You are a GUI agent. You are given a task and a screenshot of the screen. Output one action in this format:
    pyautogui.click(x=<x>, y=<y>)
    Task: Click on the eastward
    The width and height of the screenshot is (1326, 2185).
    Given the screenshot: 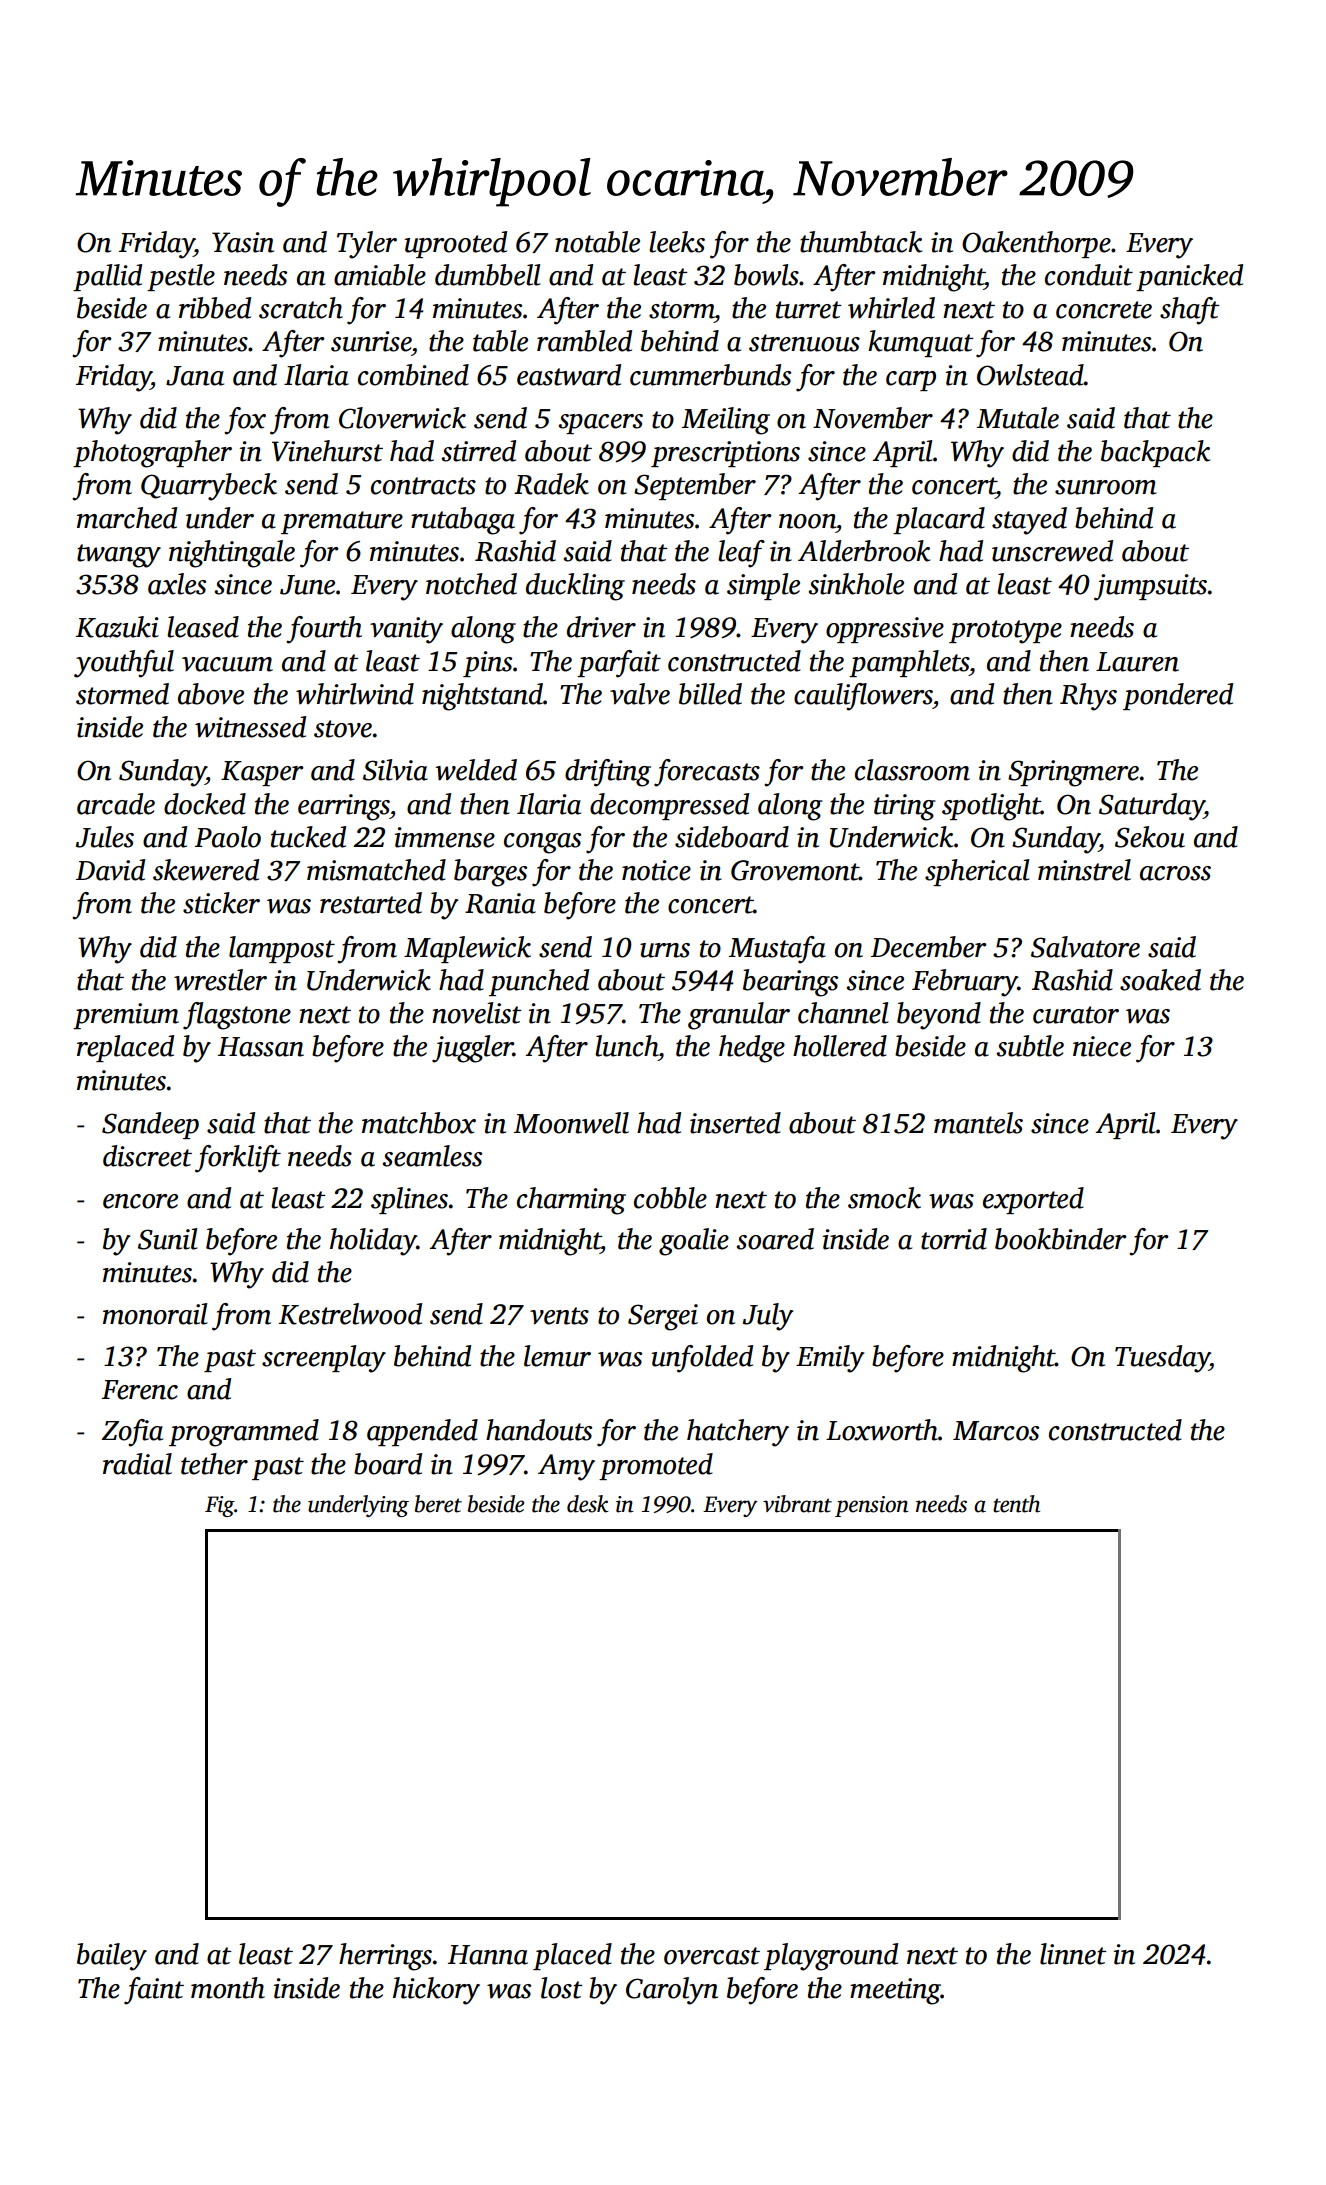 What is the action you would take?
    pyautogui.click(x=569, y=375)
